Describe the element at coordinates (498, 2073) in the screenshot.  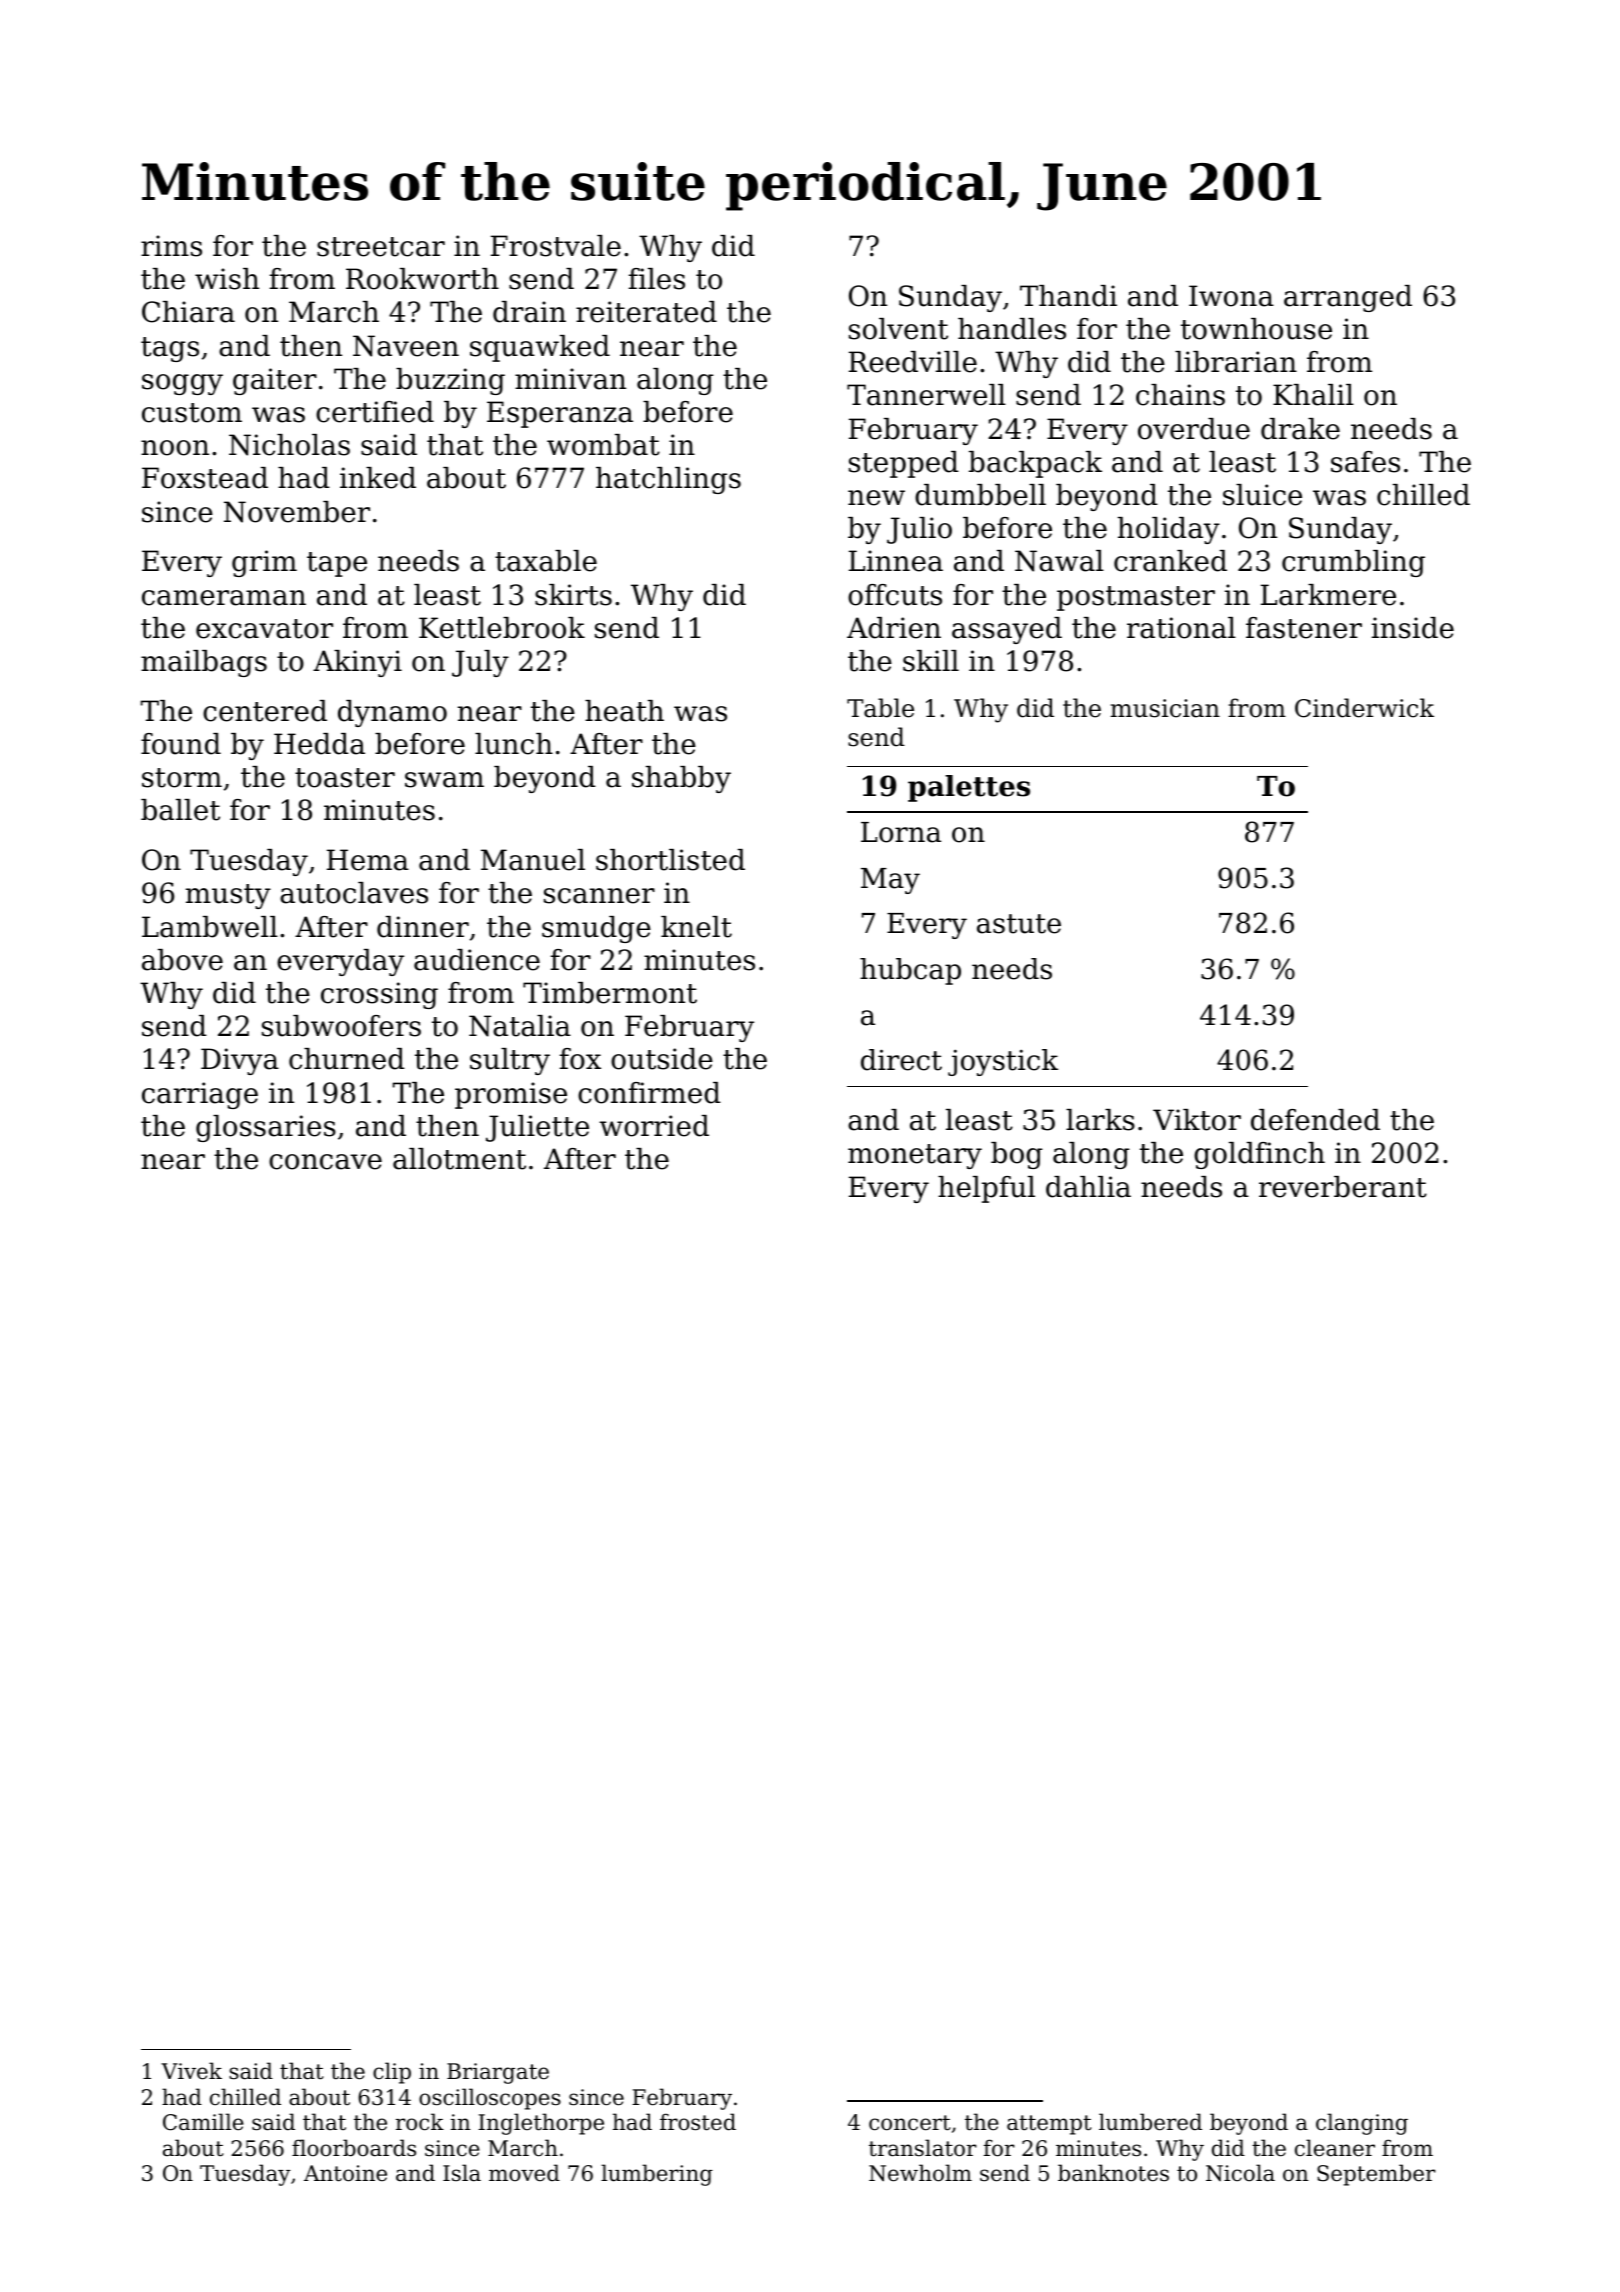
I see `Briargate` at that location.
